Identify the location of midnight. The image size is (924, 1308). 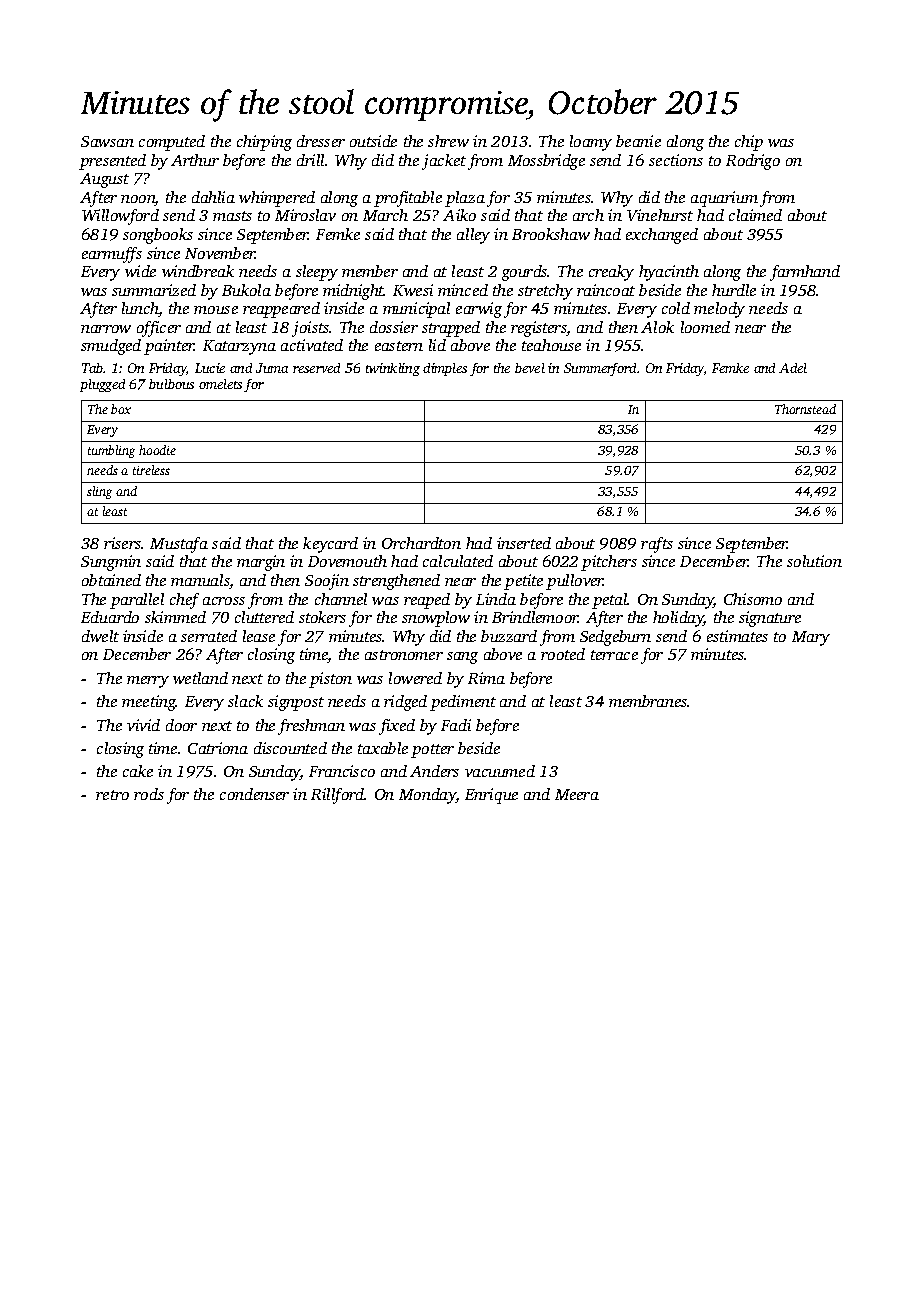
(353, 292).
